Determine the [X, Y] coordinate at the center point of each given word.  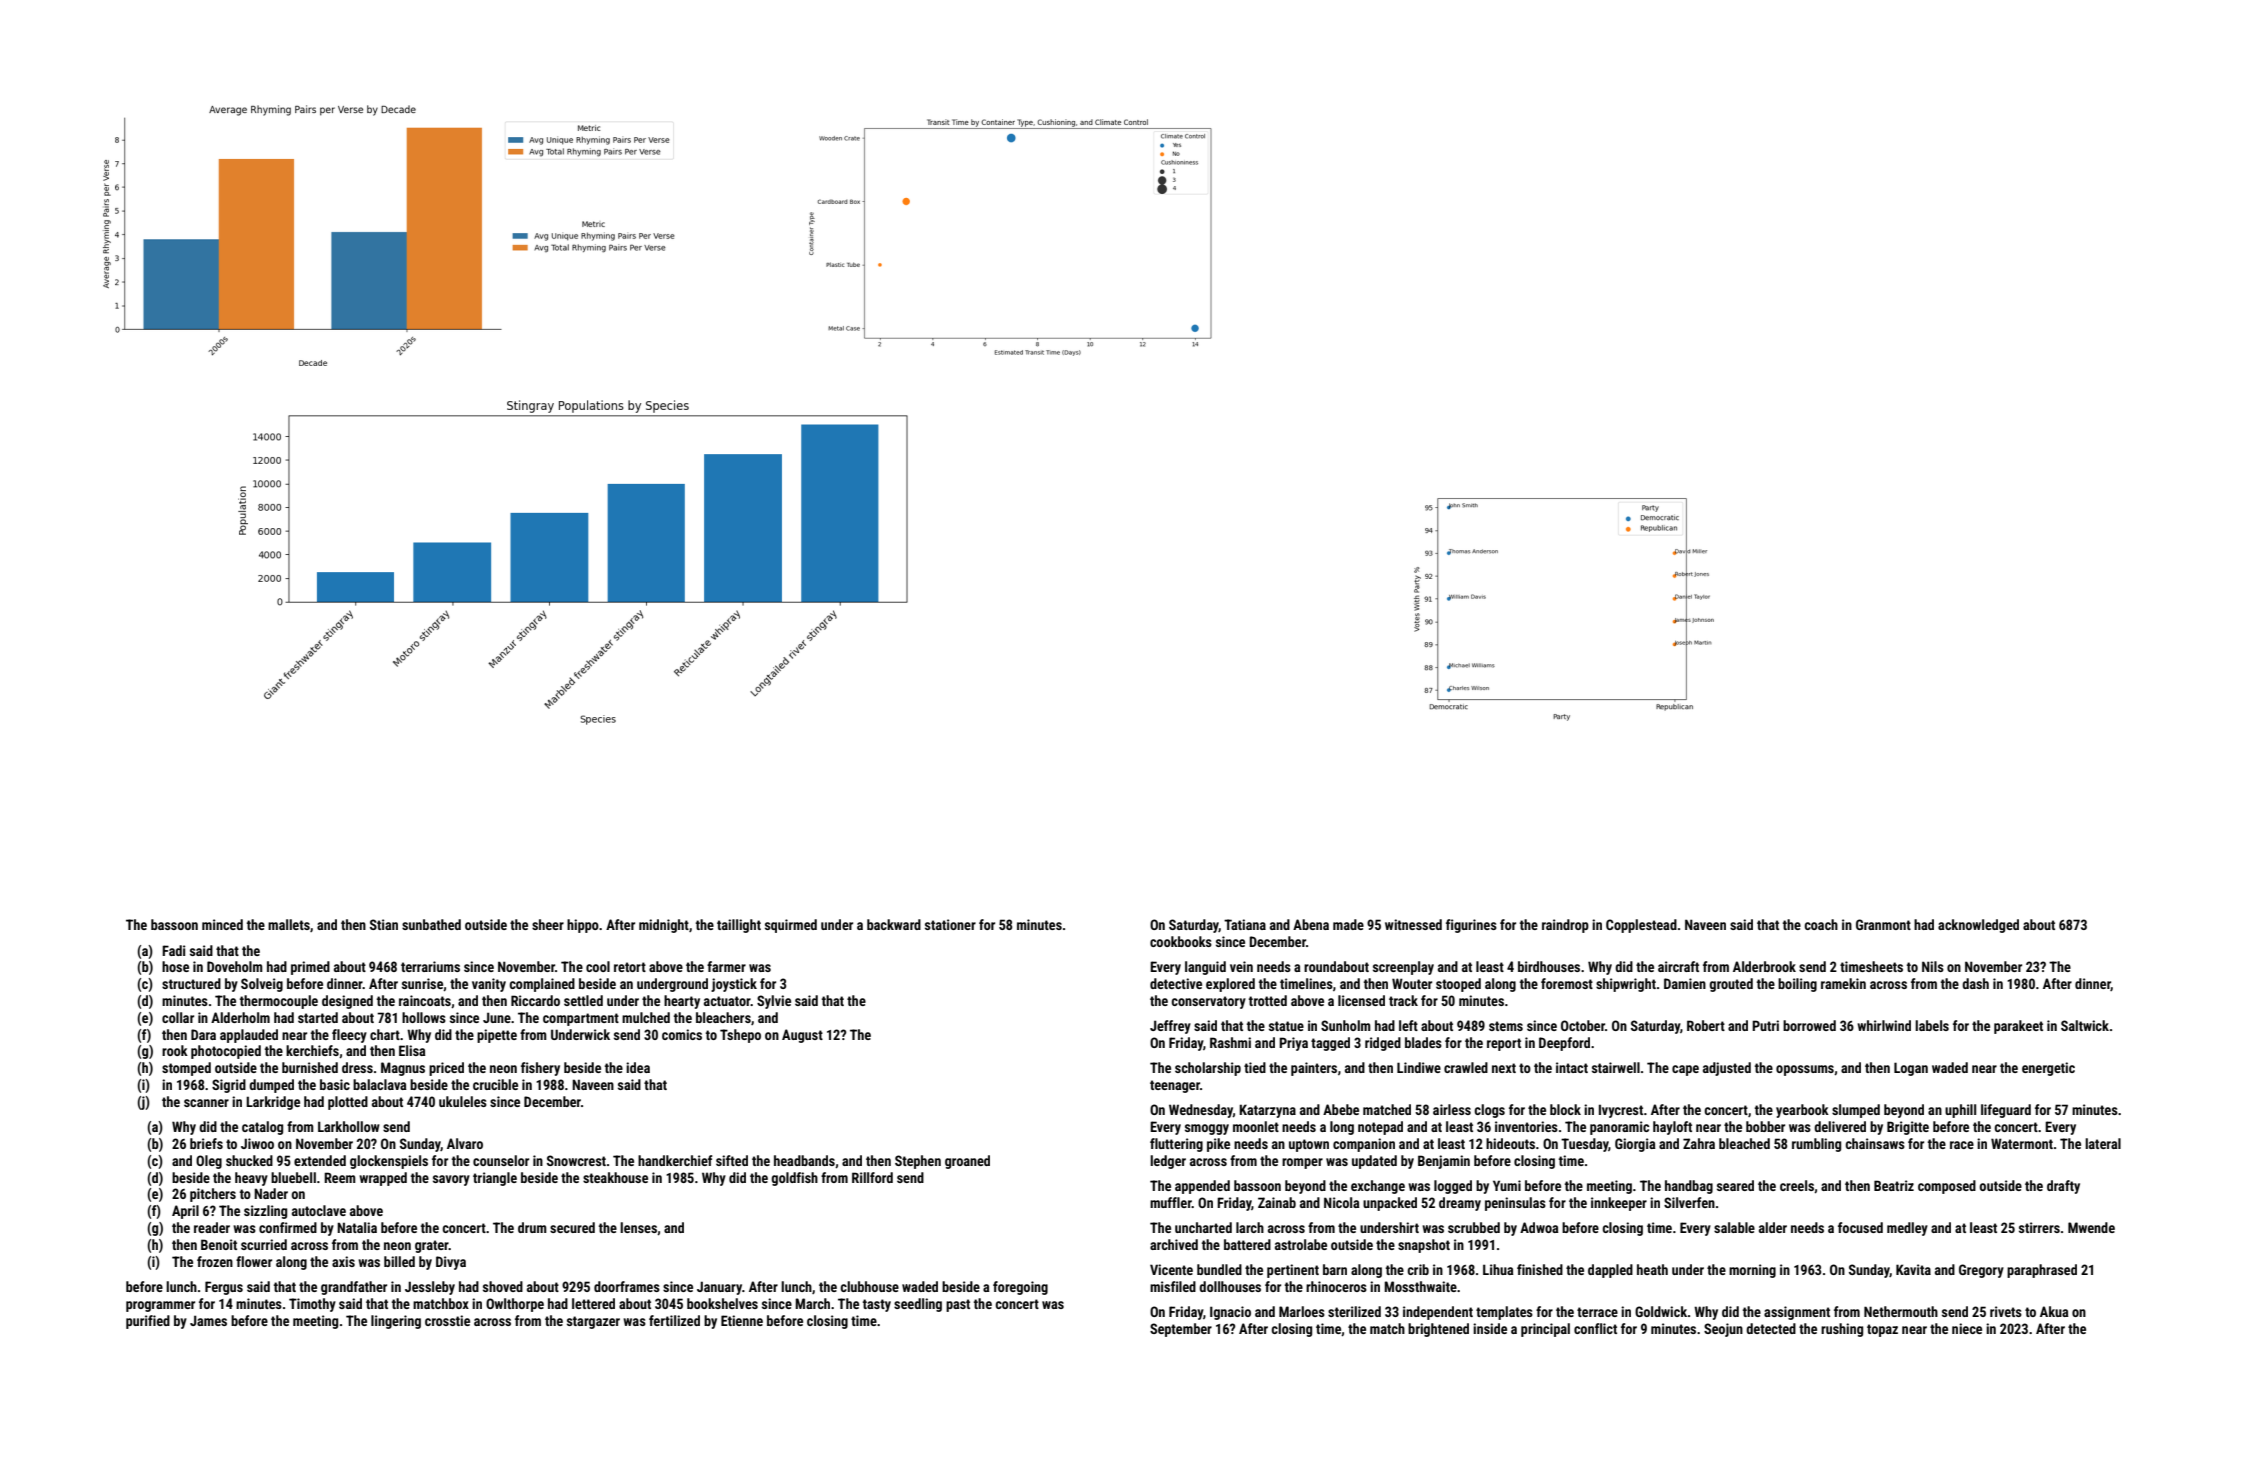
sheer [548, 924]
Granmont [1883, 924]
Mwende [2091, 1227]
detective [1176, 983]
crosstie [447, 1320]
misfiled [1173, 1286]
